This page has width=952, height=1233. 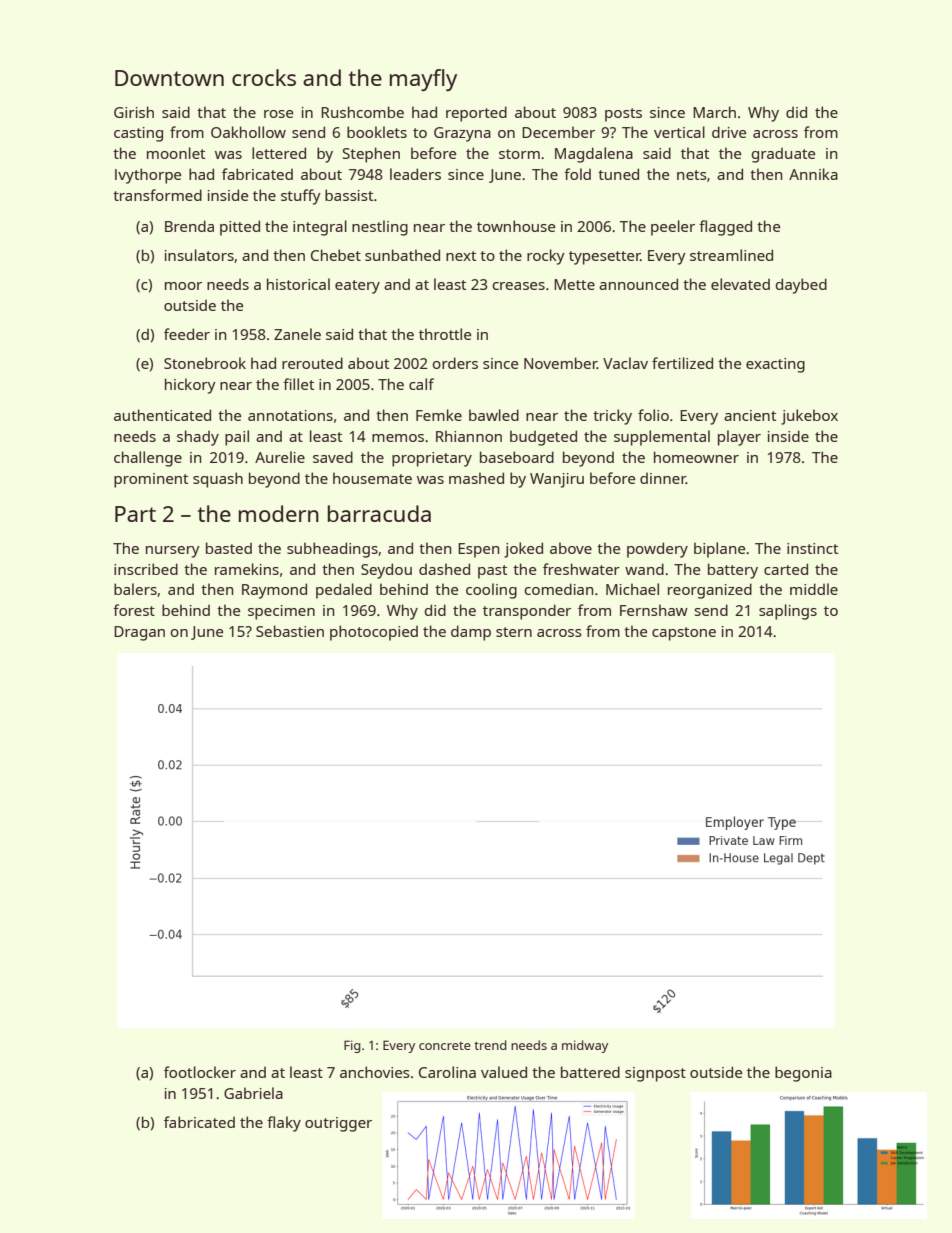 I want to click on fertilized, so click(x=682, y=363).
